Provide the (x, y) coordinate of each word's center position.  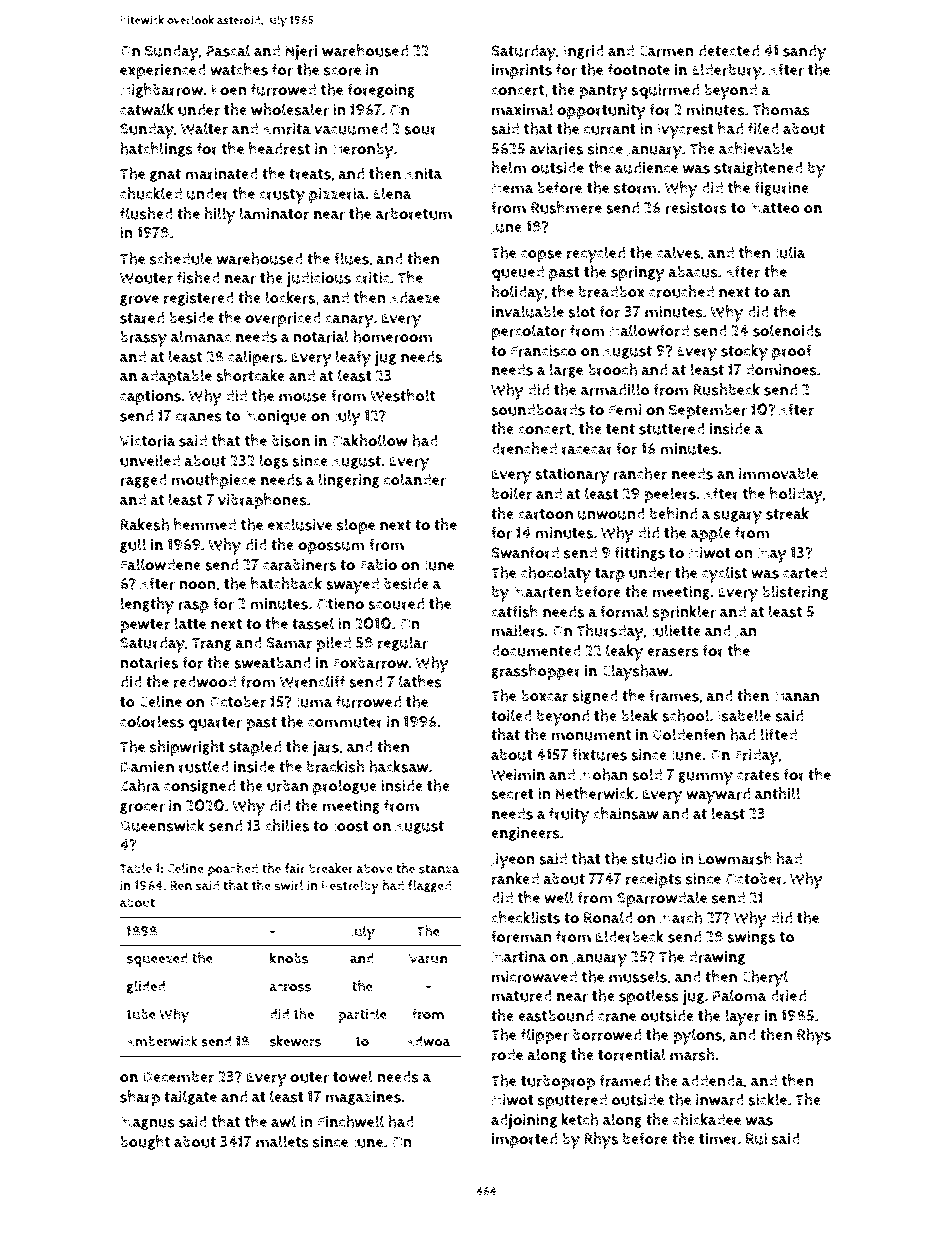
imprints (522, 72)
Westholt (402, 395)
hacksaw (398, 766)
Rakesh (144, 524)
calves (679, 252)
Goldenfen (688, 734)
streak (787, 513)
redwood (205, 681)
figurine (781, 188)
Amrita (286, 129)
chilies (287, 825)
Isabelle (744, 715)
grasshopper (536, 672)
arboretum (414, 214)
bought (145, 1142)
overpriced (283, 319)
